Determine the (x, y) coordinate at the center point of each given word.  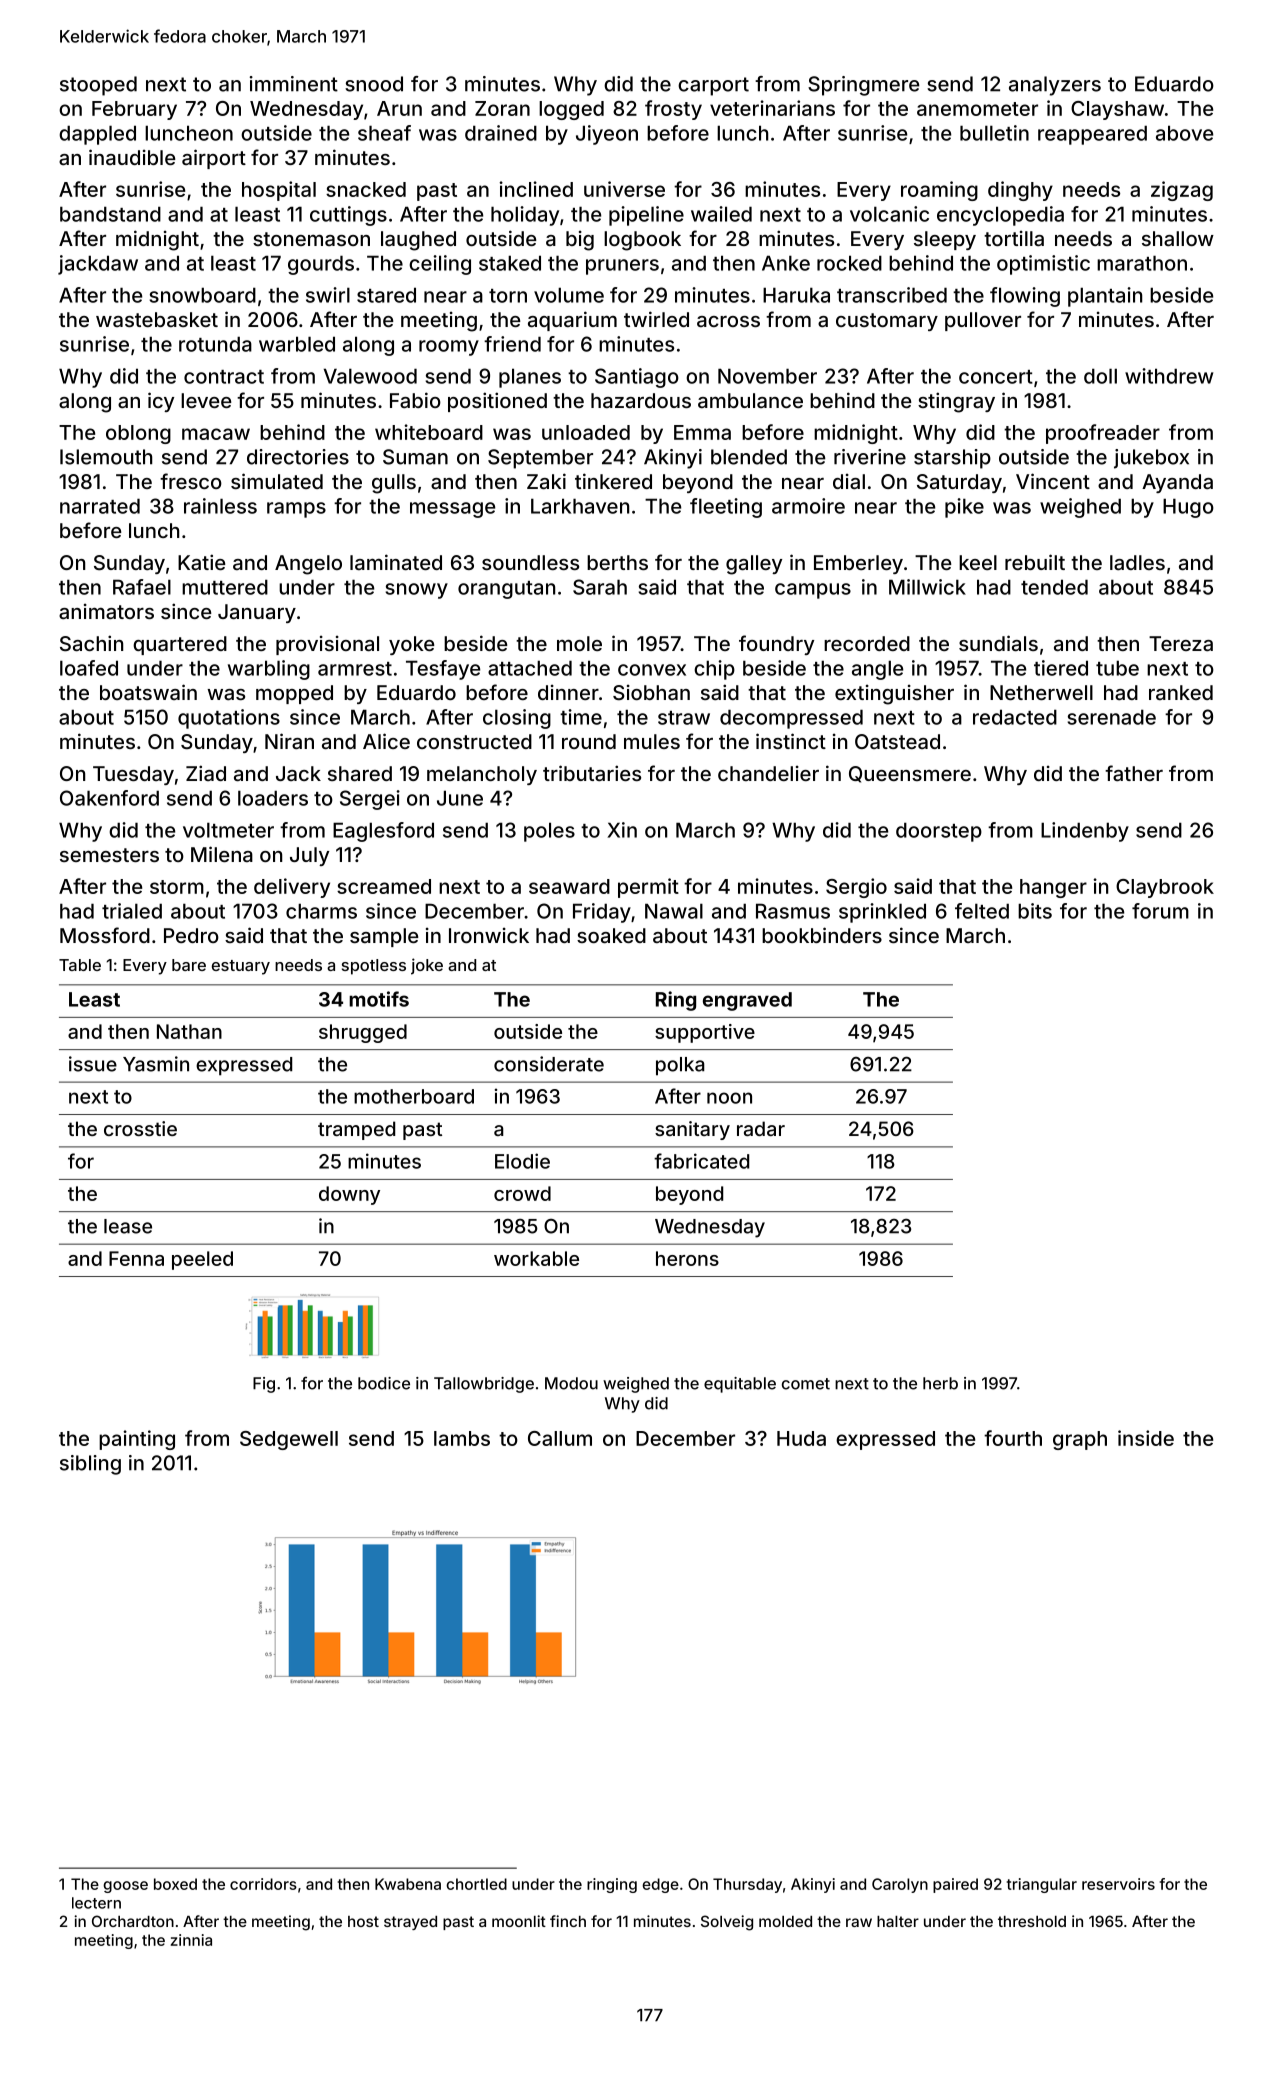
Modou (571, 1383)
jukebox (1151, 459)
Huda (801, 1438)
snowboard (202, 295)
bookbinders (822, 935)
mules (652, 741)
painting (137, 1440)
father (1134, 773)
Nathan (189, 1031)
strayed (410, 1923)
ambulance (750, 400)
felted (982, 911)
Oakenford (109, 798)
